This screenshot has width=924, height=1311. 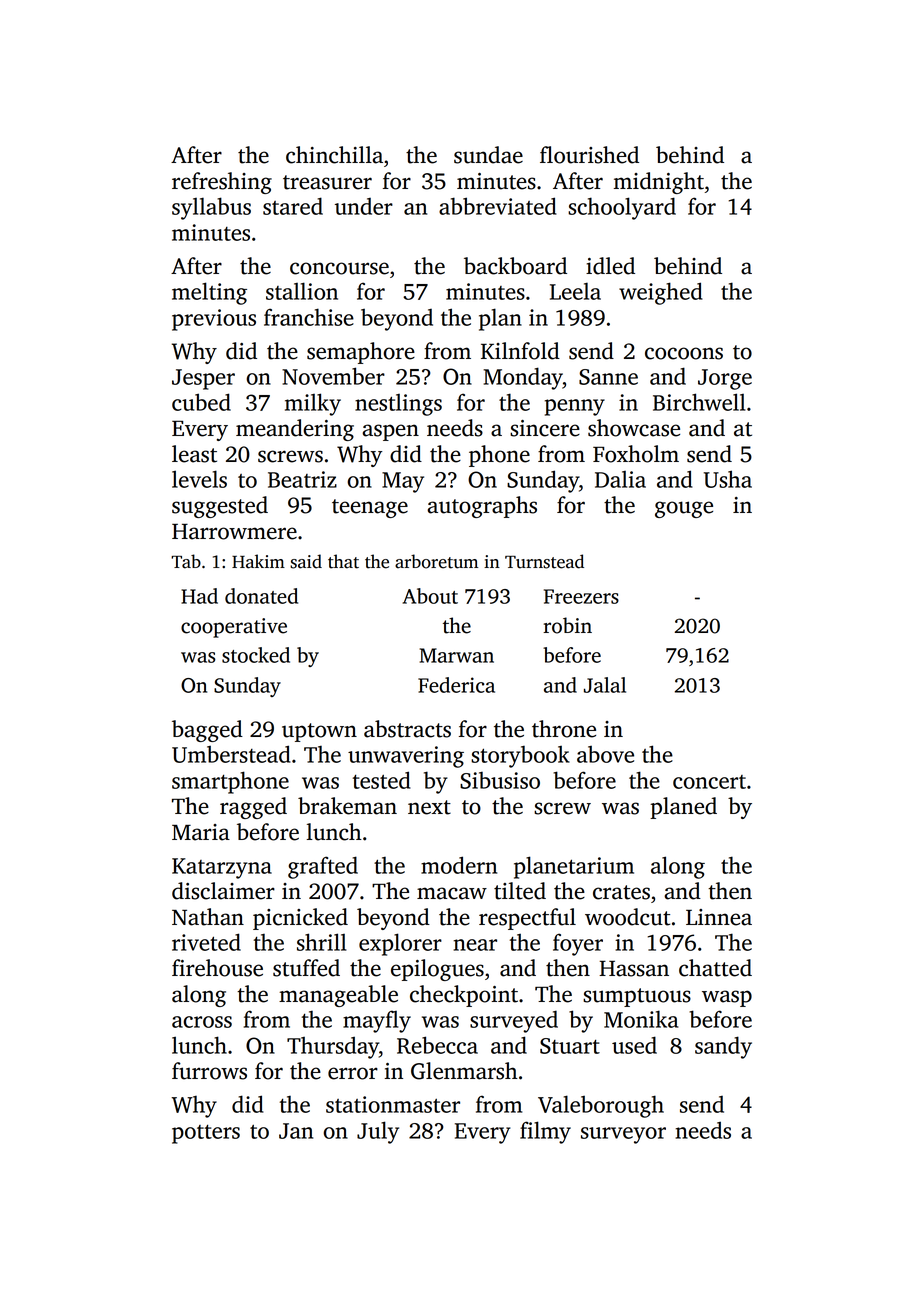 I want to click on Kilnfold, so click(x=520, y=351).
